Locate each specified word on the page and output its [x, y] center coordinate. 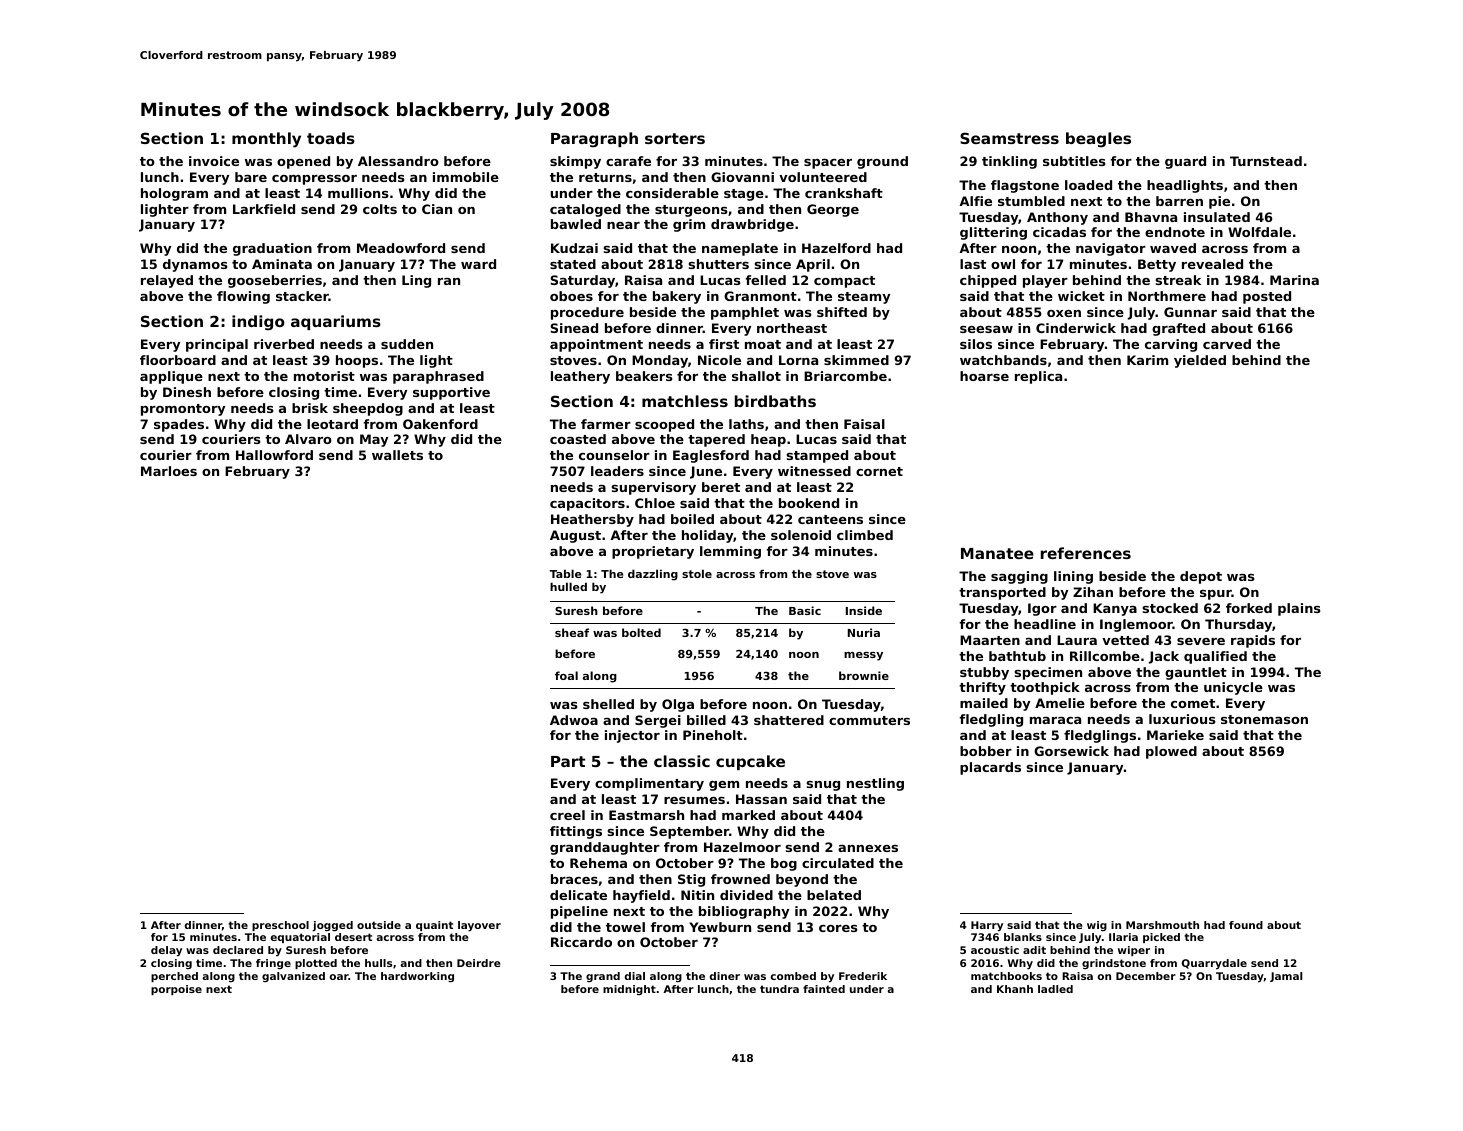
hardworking [417, 977]
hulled [568, 586]
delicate [578, 895]
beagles [1098, 140]
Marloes [169, 471]
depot [1201, 577]
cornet [879, 471]
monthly [266, 140]
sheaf [572, 632]
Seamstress [1009, 138]
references [1086, 553]
